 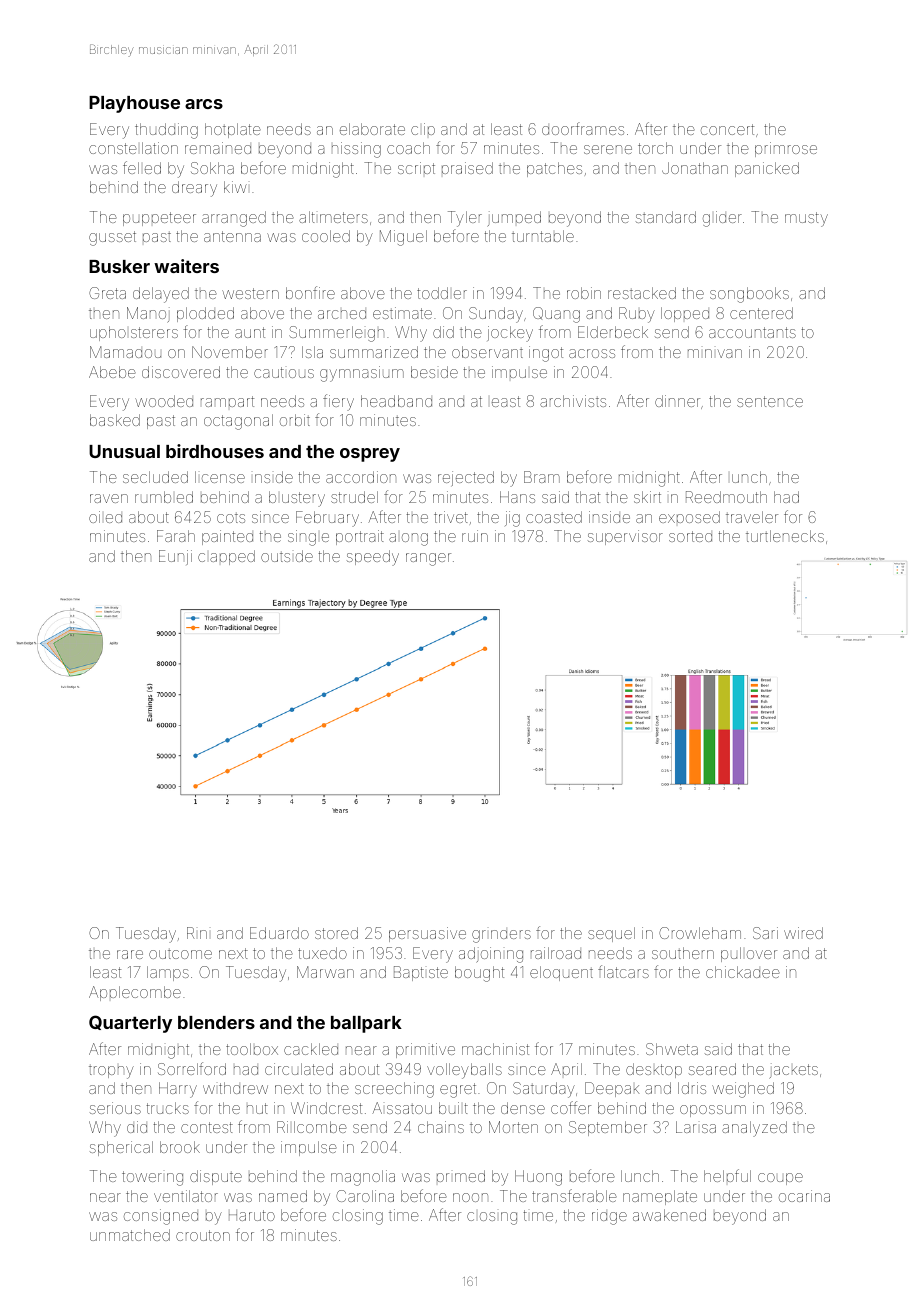 What do you see at coordinates (685, 314) in the image?
I see `lopped` at bounding box center [685, 314].
